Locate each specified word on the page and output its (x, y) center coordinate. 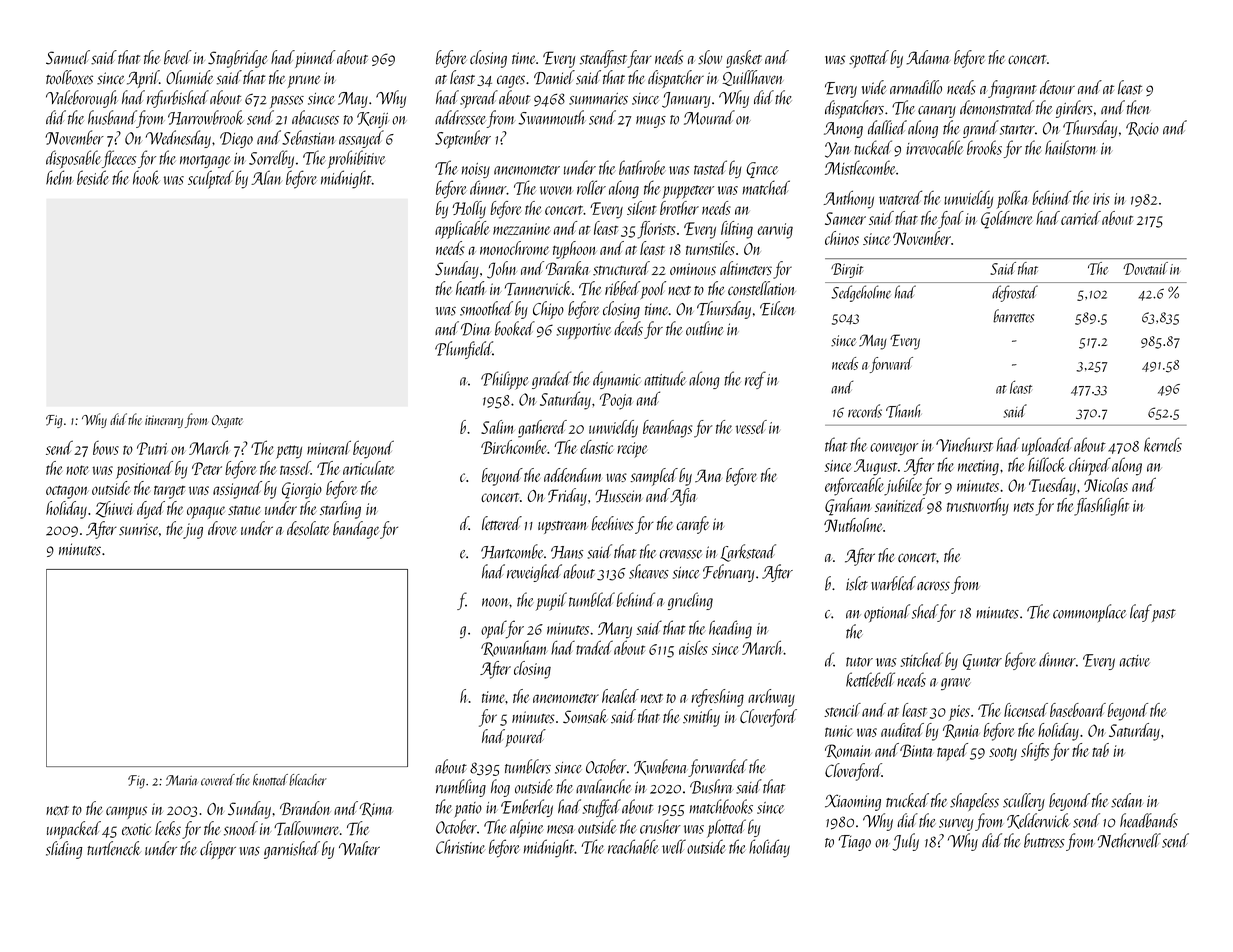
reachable (633, 846)
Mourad (709, 117)
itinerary (164, 421)
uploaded (1047, 446)
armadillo (916, 87)
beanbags (667, 429)
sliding (64, 850)
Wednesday (178, 139)
